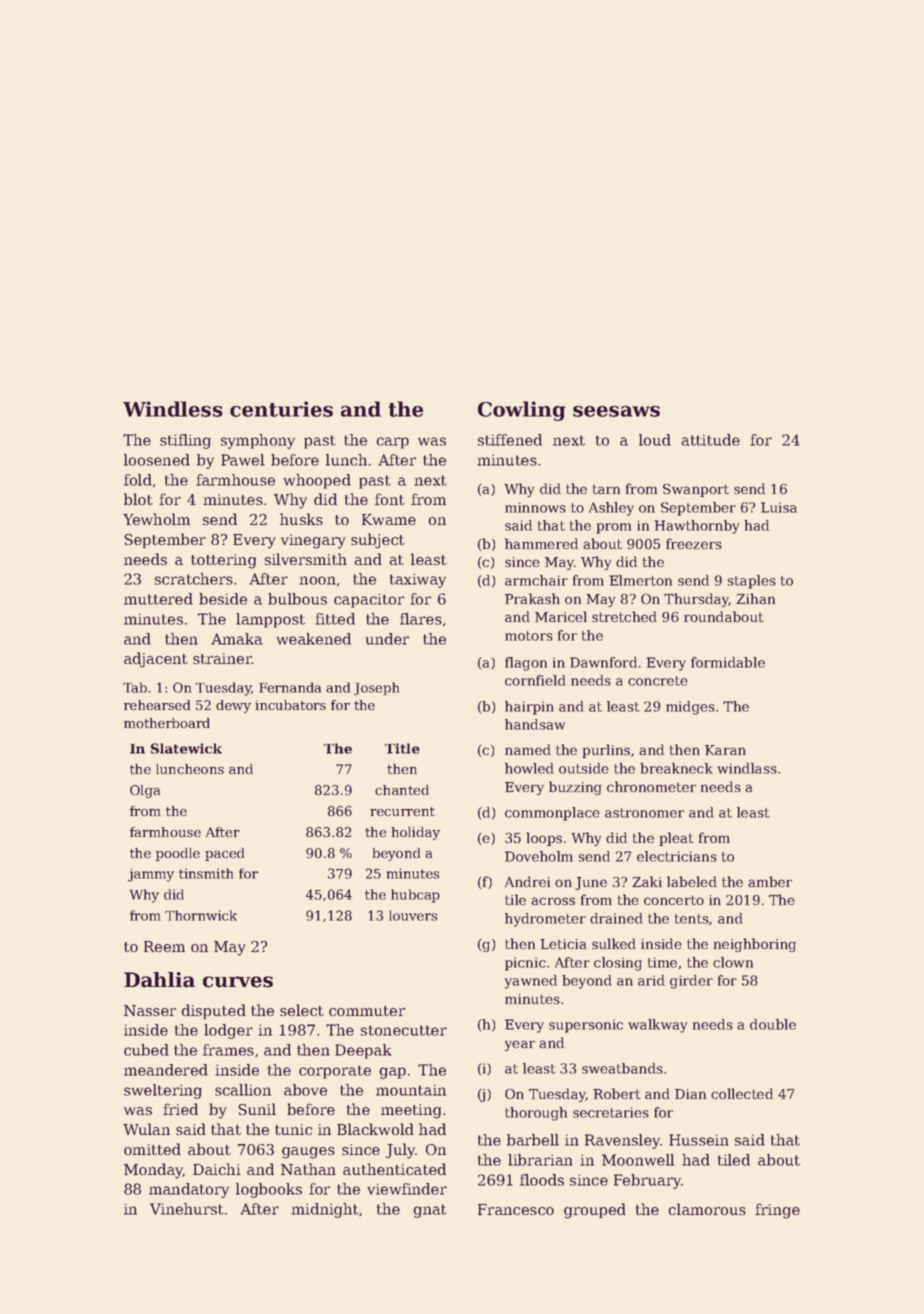 The width and height of the screenshot is (924, 1314). What do you see at coordinates (281, 409) in the screenshot?
I see `centuries` at bounding box center [281, 409].
